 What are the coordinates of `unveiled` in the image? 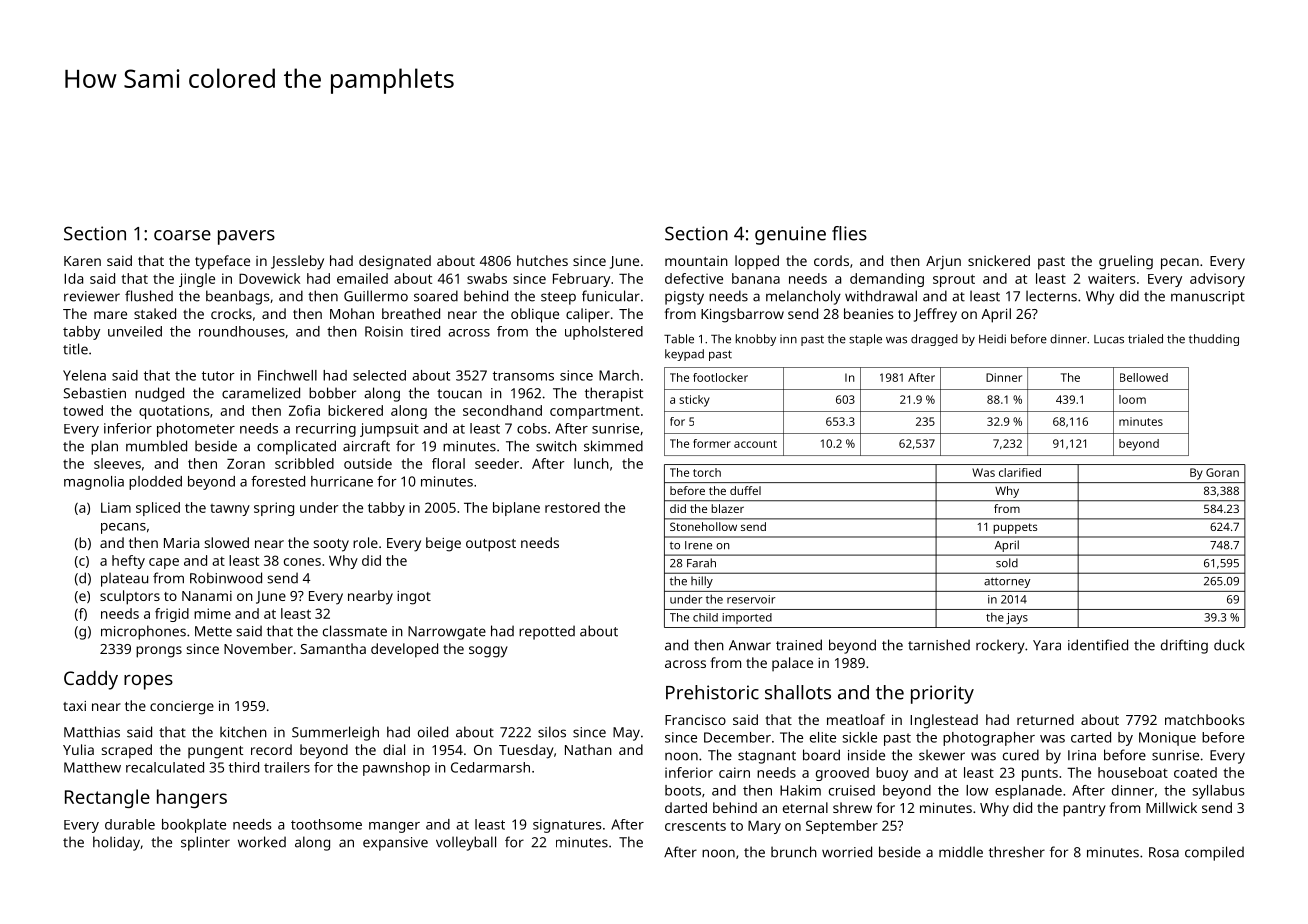 It's located at (135, 331).
